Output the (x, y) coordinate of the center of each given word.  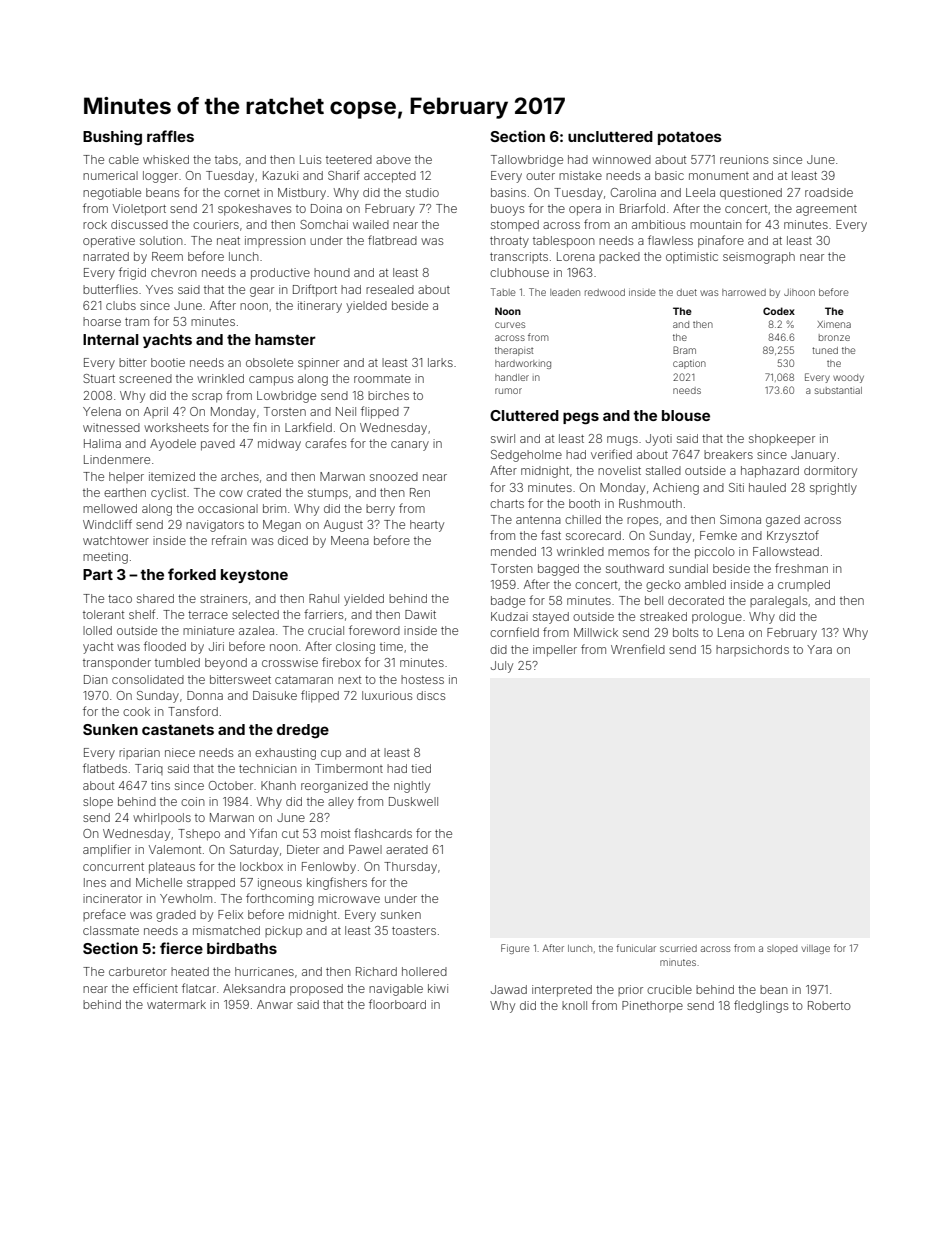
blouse (686, 415)
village (816, 949)
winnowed (621, 159)
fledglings (761, 1006)
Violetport (139, 210)
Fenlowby (329, 868)
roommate (382, 379)
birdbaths (242, 948)
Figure (515, 949)
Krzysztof (793, 536)
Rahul (324, 598)
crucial (326, 630)
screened (145, 378)
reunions (744, 159)
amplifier (107, 850)
